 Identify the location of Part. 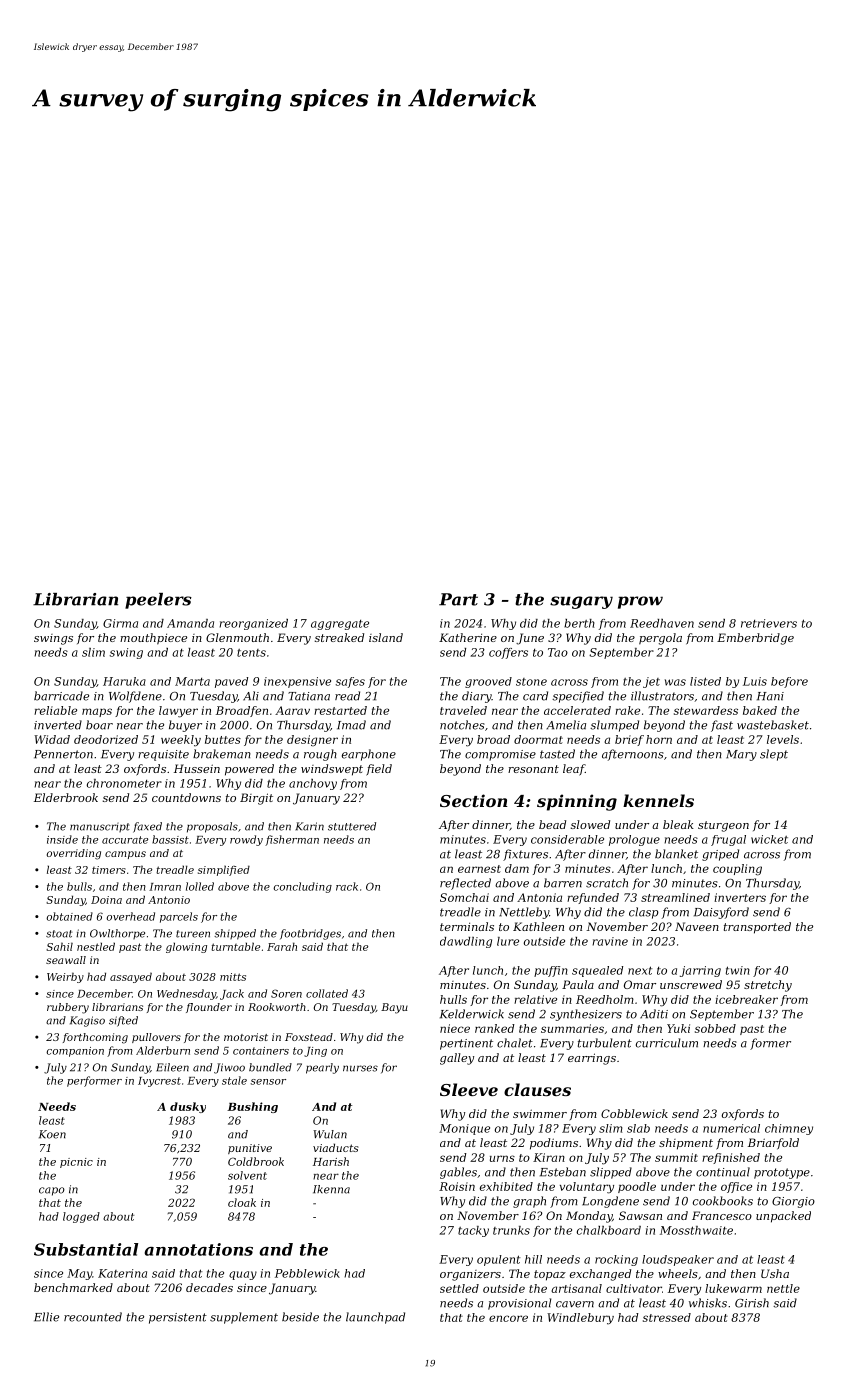
(458, 599).
